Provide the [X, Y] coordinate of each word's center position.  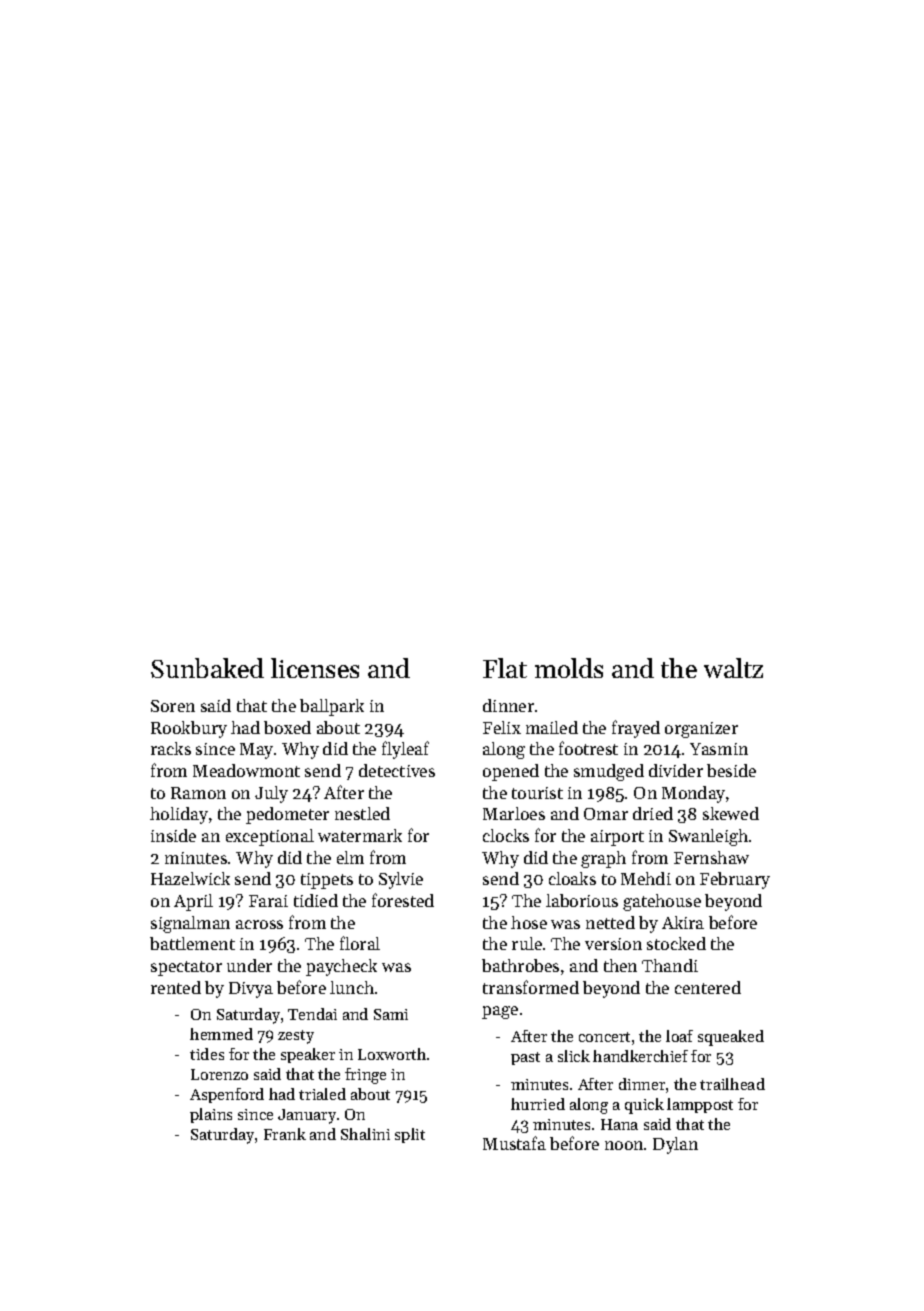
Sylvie [401, 880]
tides [207, 1054]
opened [511, 772]
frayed [636, 729]
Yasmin [719, 749]
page [500, 1012]
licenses [315, 668]
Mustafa [514, 1143]
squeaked [731, 1038]
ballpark [332, 707]
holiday [179, 815]
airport [617, 838]
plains [211, 1115]
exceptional [270, 837]
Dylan [675, 1145]
